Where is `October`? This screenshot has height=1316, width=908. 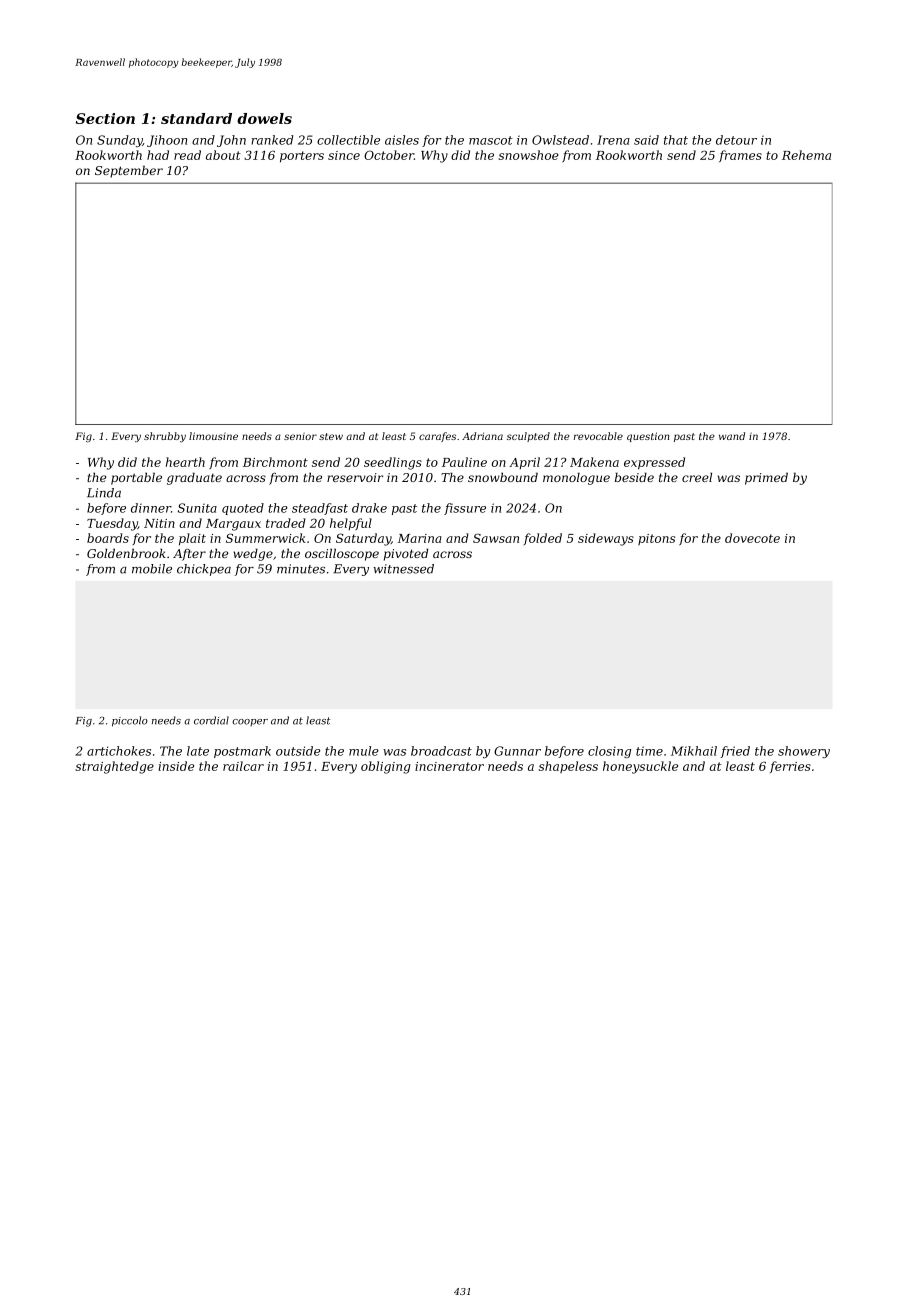
October is located at coordinates (389, 155).
